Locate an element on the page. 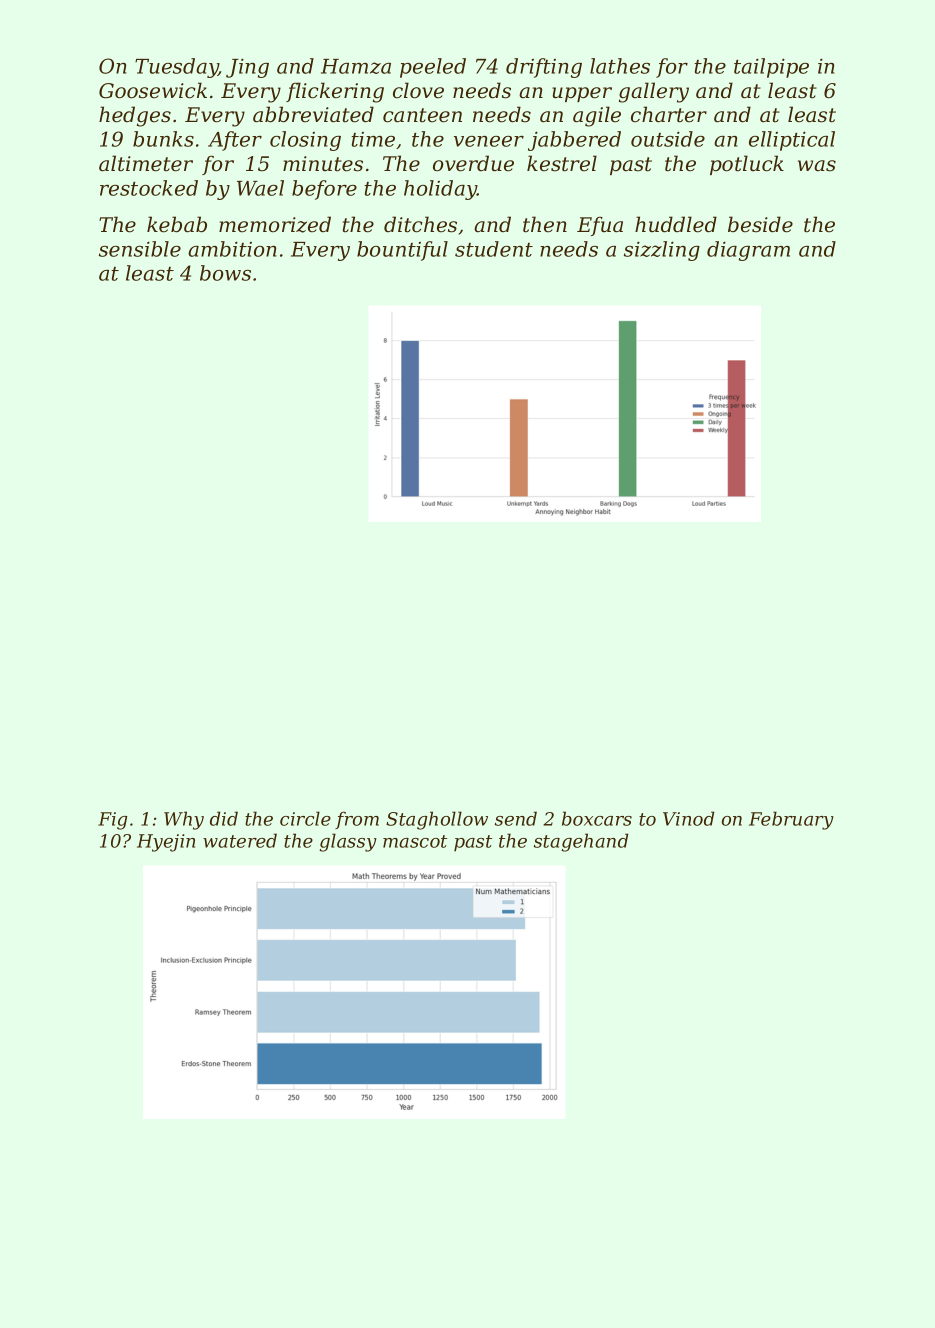 The image size is (935, 1328). did is located at coordinates (224, 818).
